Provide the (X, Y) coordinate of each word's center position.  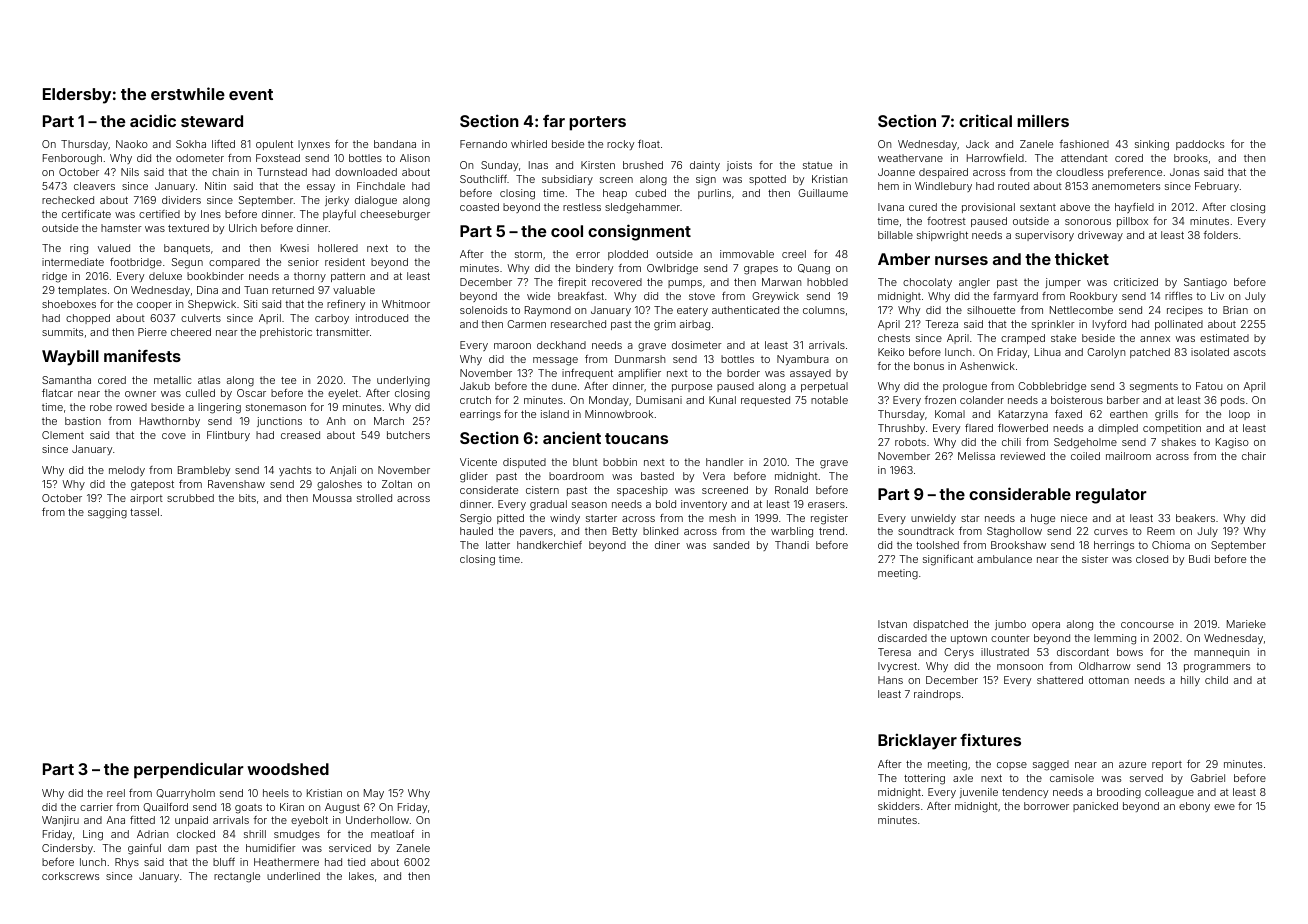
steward (212, 121)
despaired (943, 173)
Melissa (976, 456)
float (649, 144)
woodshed (288, 769)
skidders (899, 806)
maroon (512, 346)
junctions (279, 422)
